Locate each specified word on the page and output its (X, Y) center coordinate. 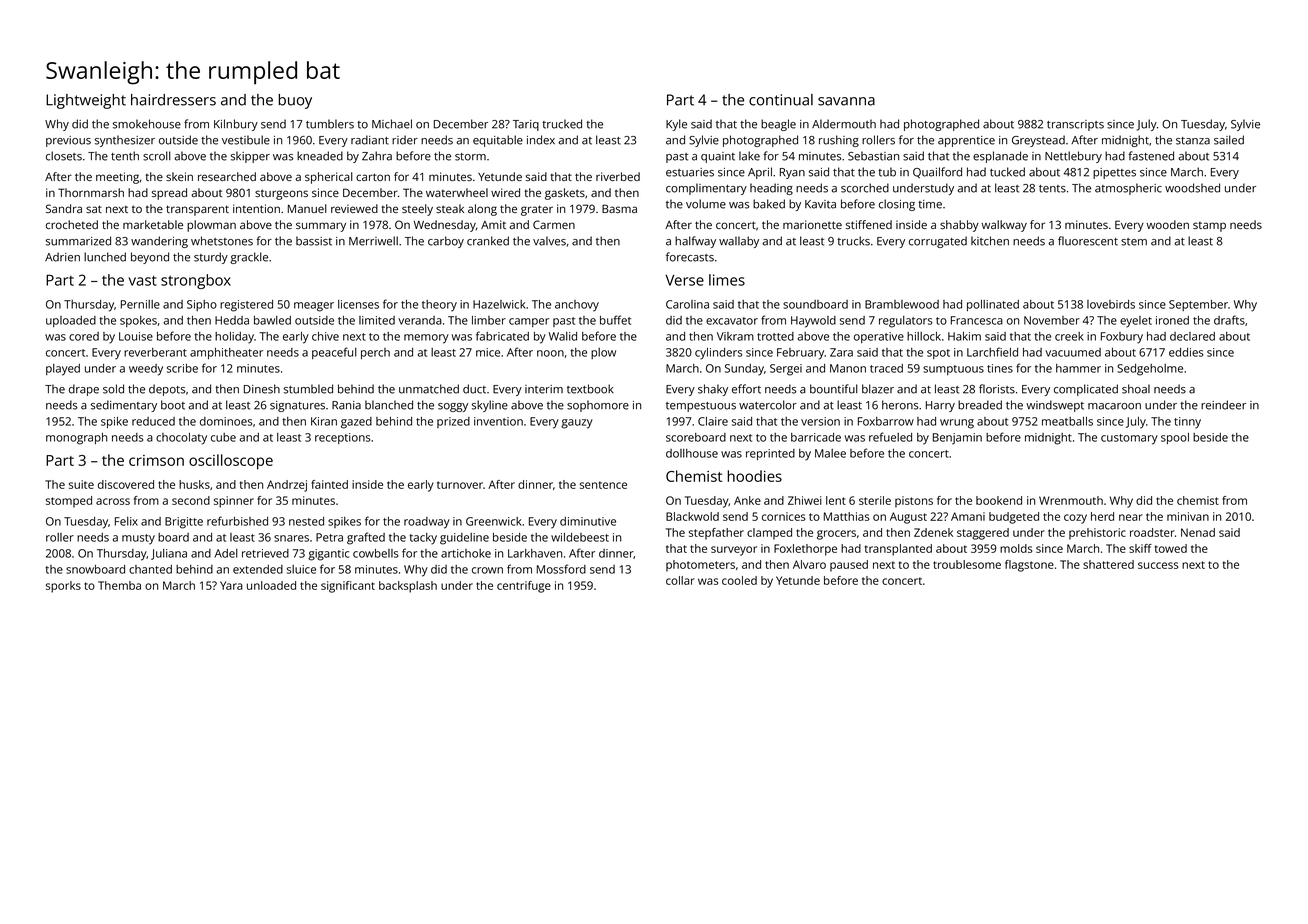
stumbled (308, 389)
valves (549, 241)
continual (781, 100)
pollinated (993, 305)
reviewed (354, 208)
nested (306, 521)
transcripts (1075, 125)
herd (1102, 516)
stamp (1209, 227)
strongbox (196, 281)
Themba (119, 585)
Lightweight (86, 101)
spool (1175, 438)
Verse (684, 280)
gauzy (577, 424)
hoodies (754, 476)
